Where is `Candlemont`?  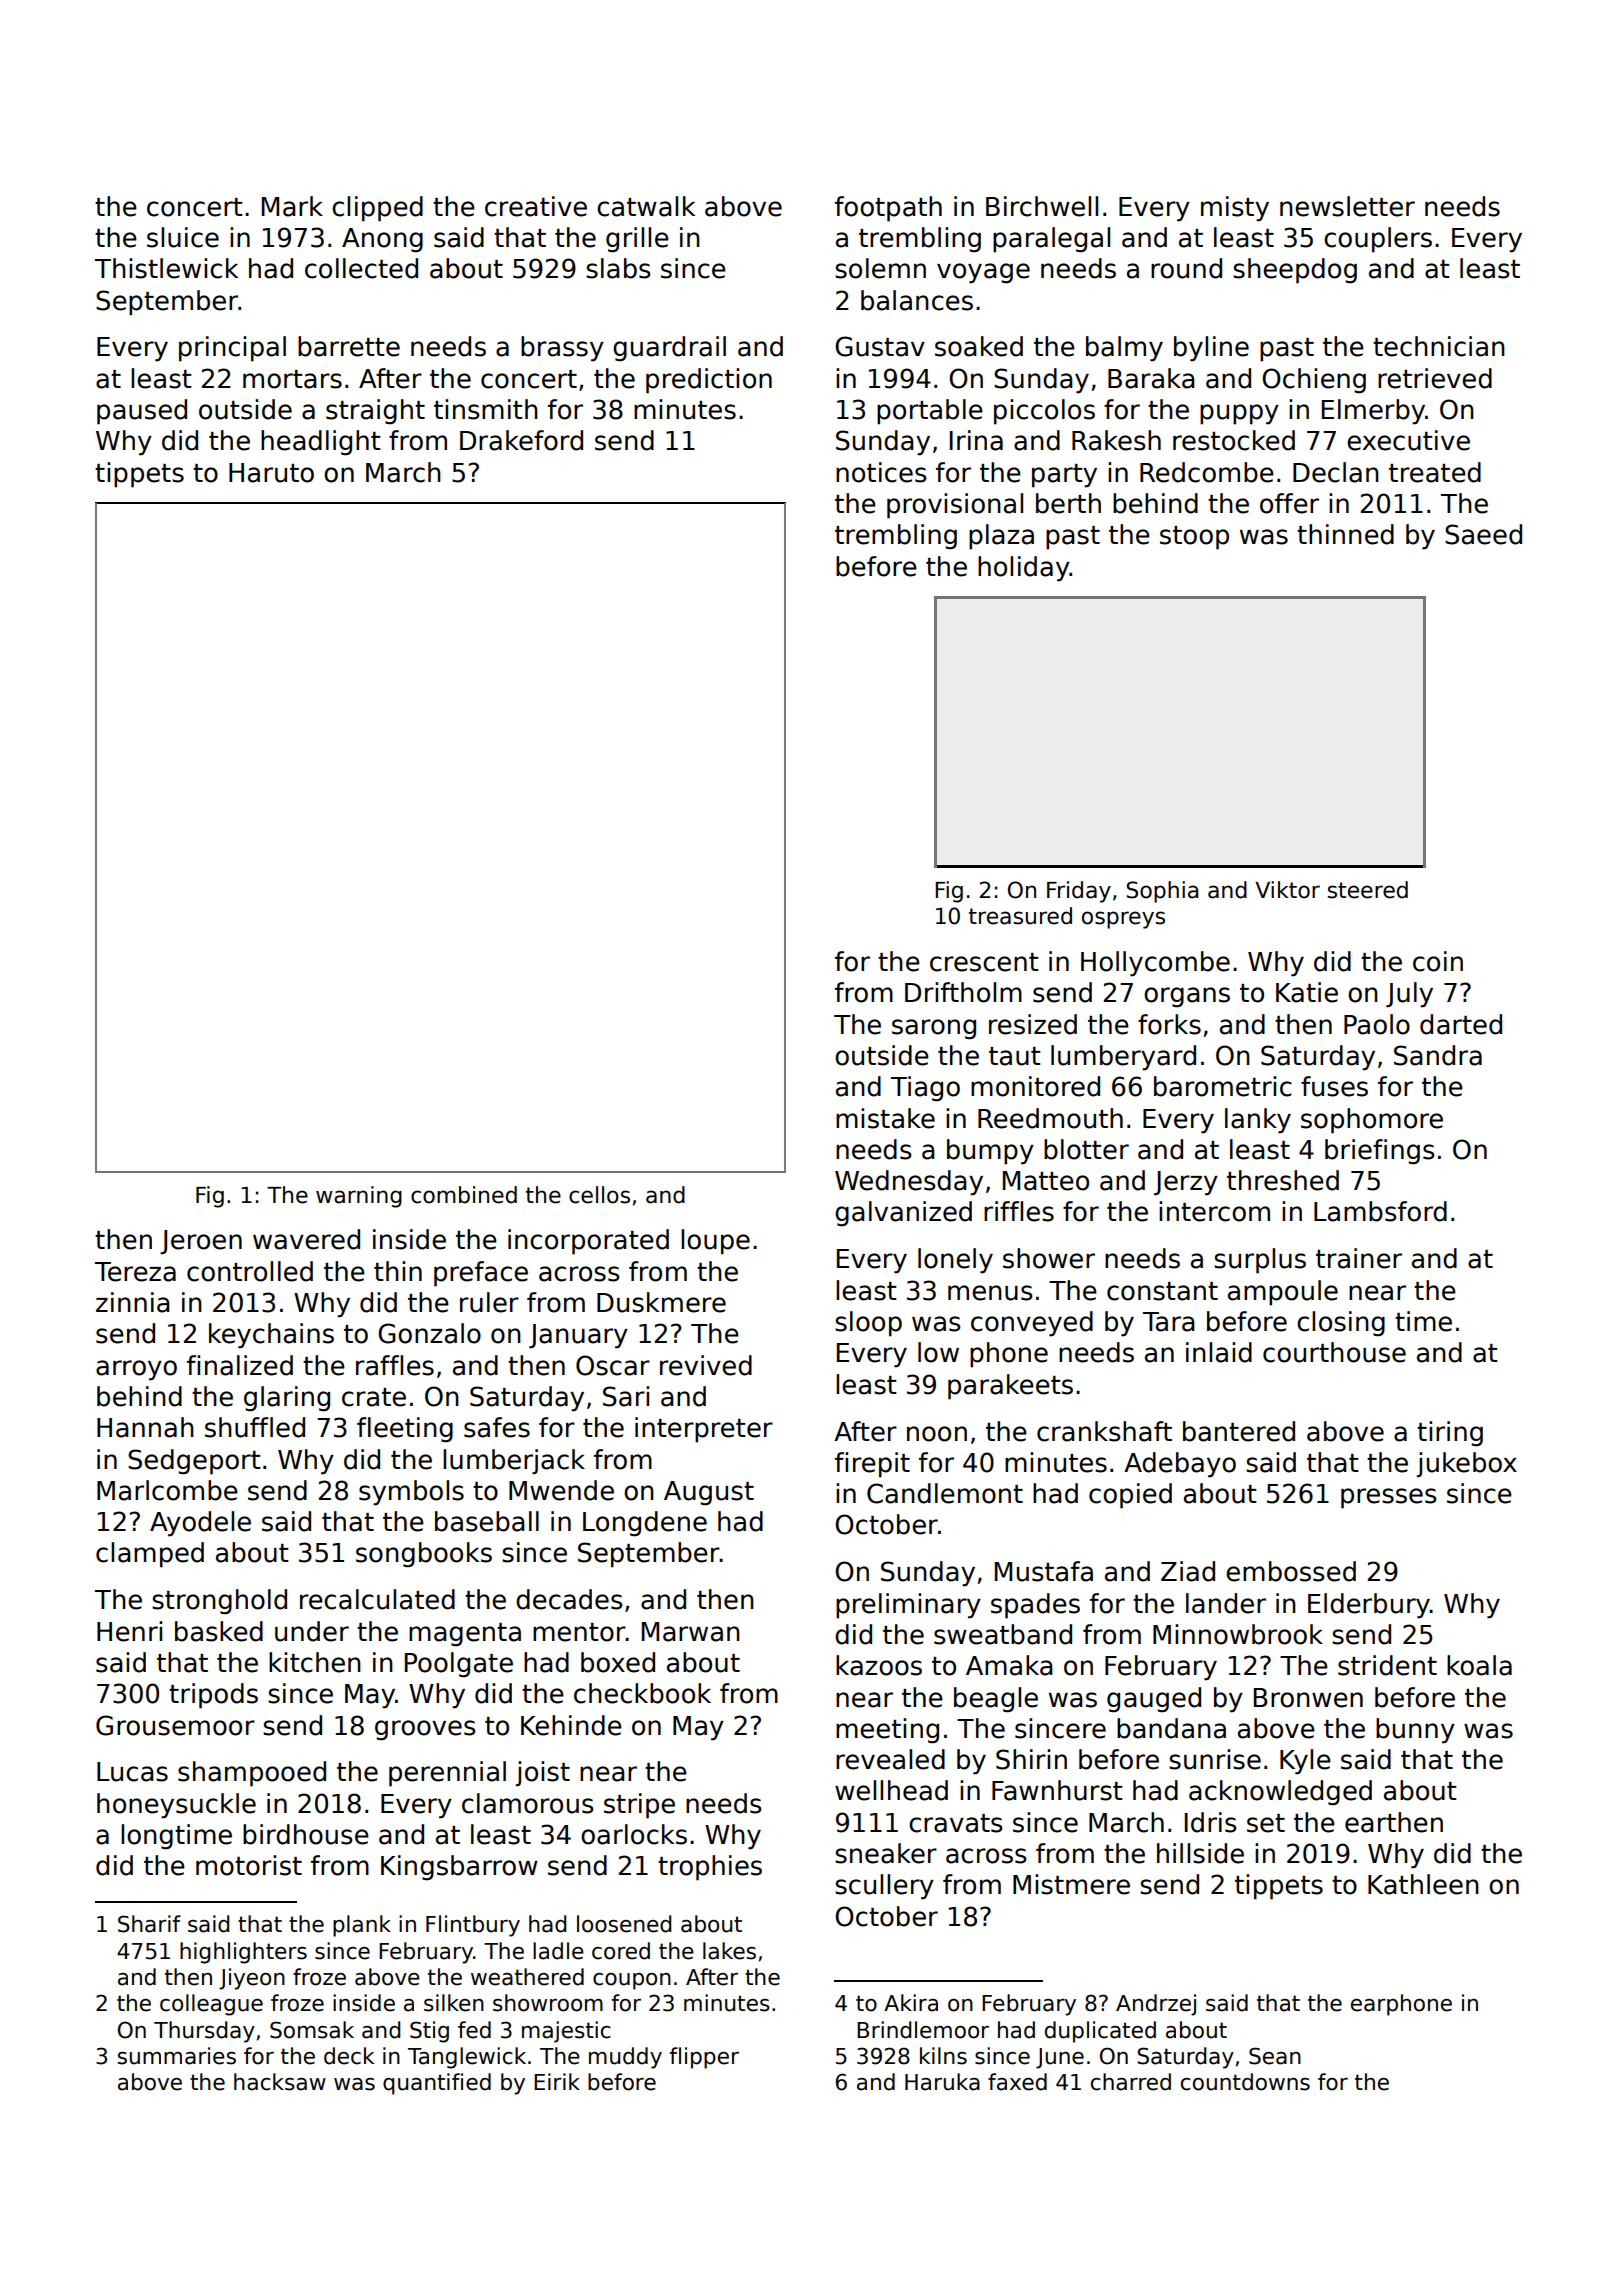
Candlemont is located at coordinates (945, 1493).
